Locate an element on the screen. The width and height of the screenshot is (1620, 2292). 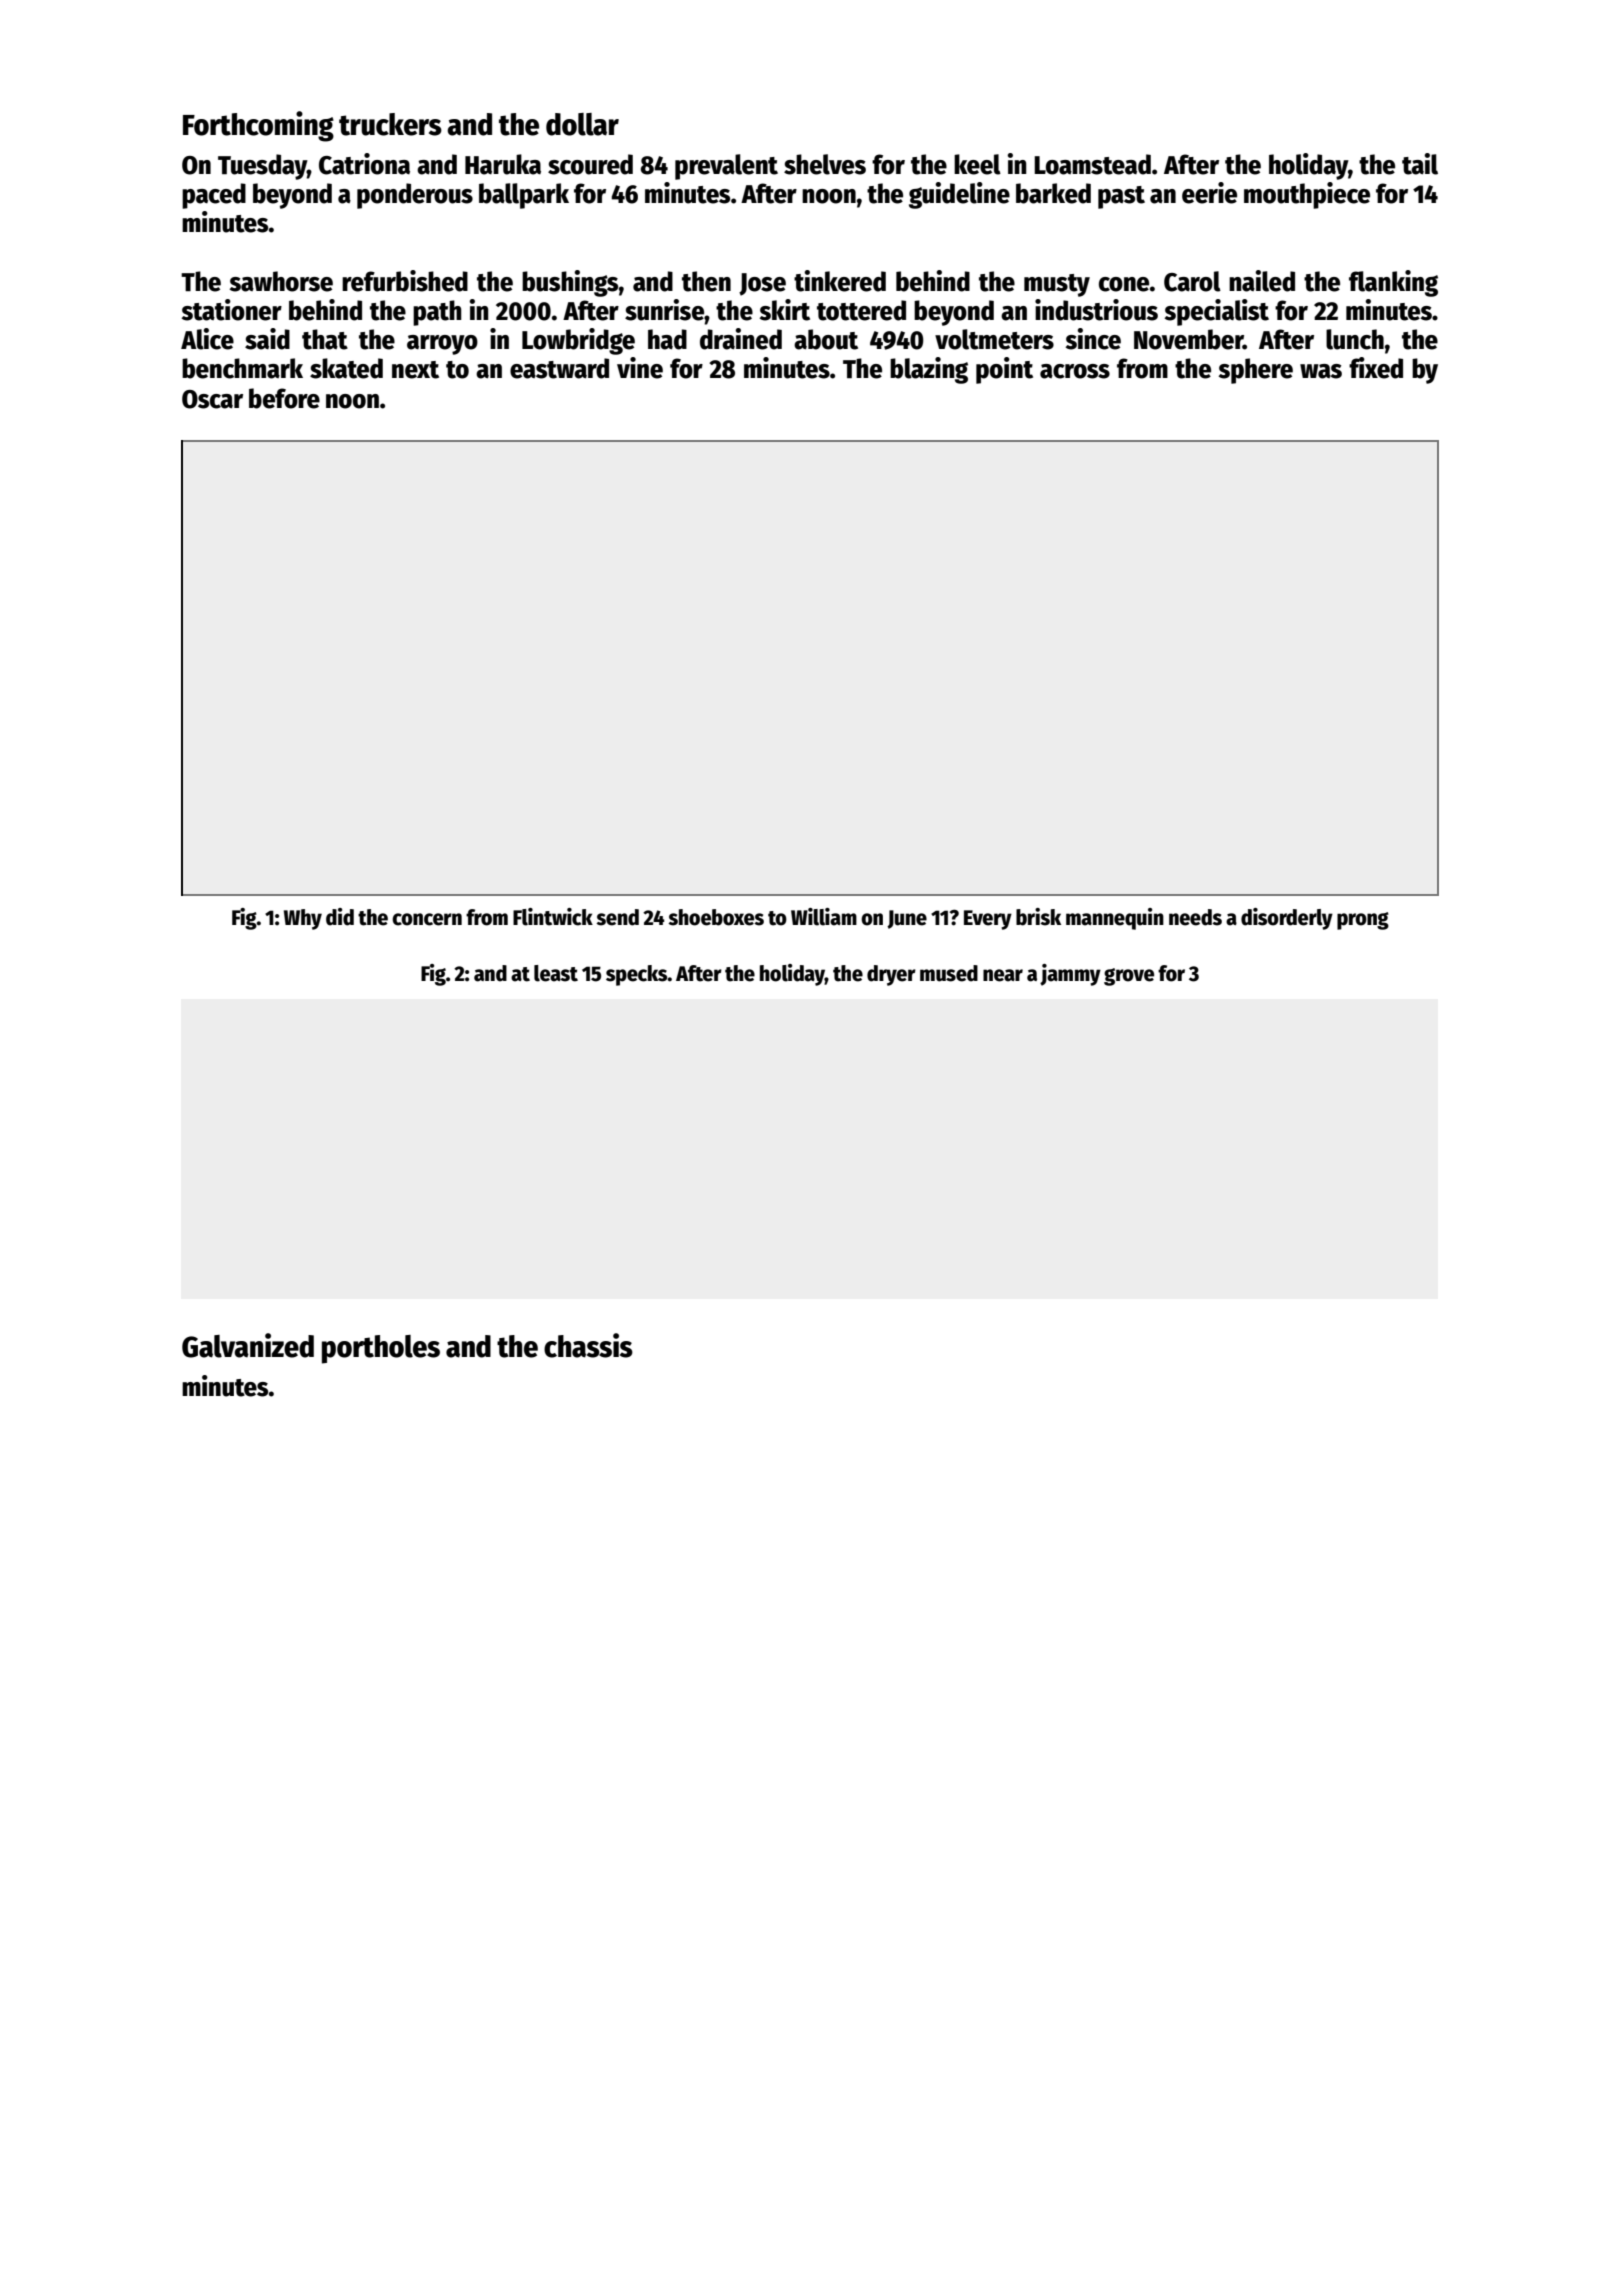
mannequin is located at coordinates (1115, 919).
